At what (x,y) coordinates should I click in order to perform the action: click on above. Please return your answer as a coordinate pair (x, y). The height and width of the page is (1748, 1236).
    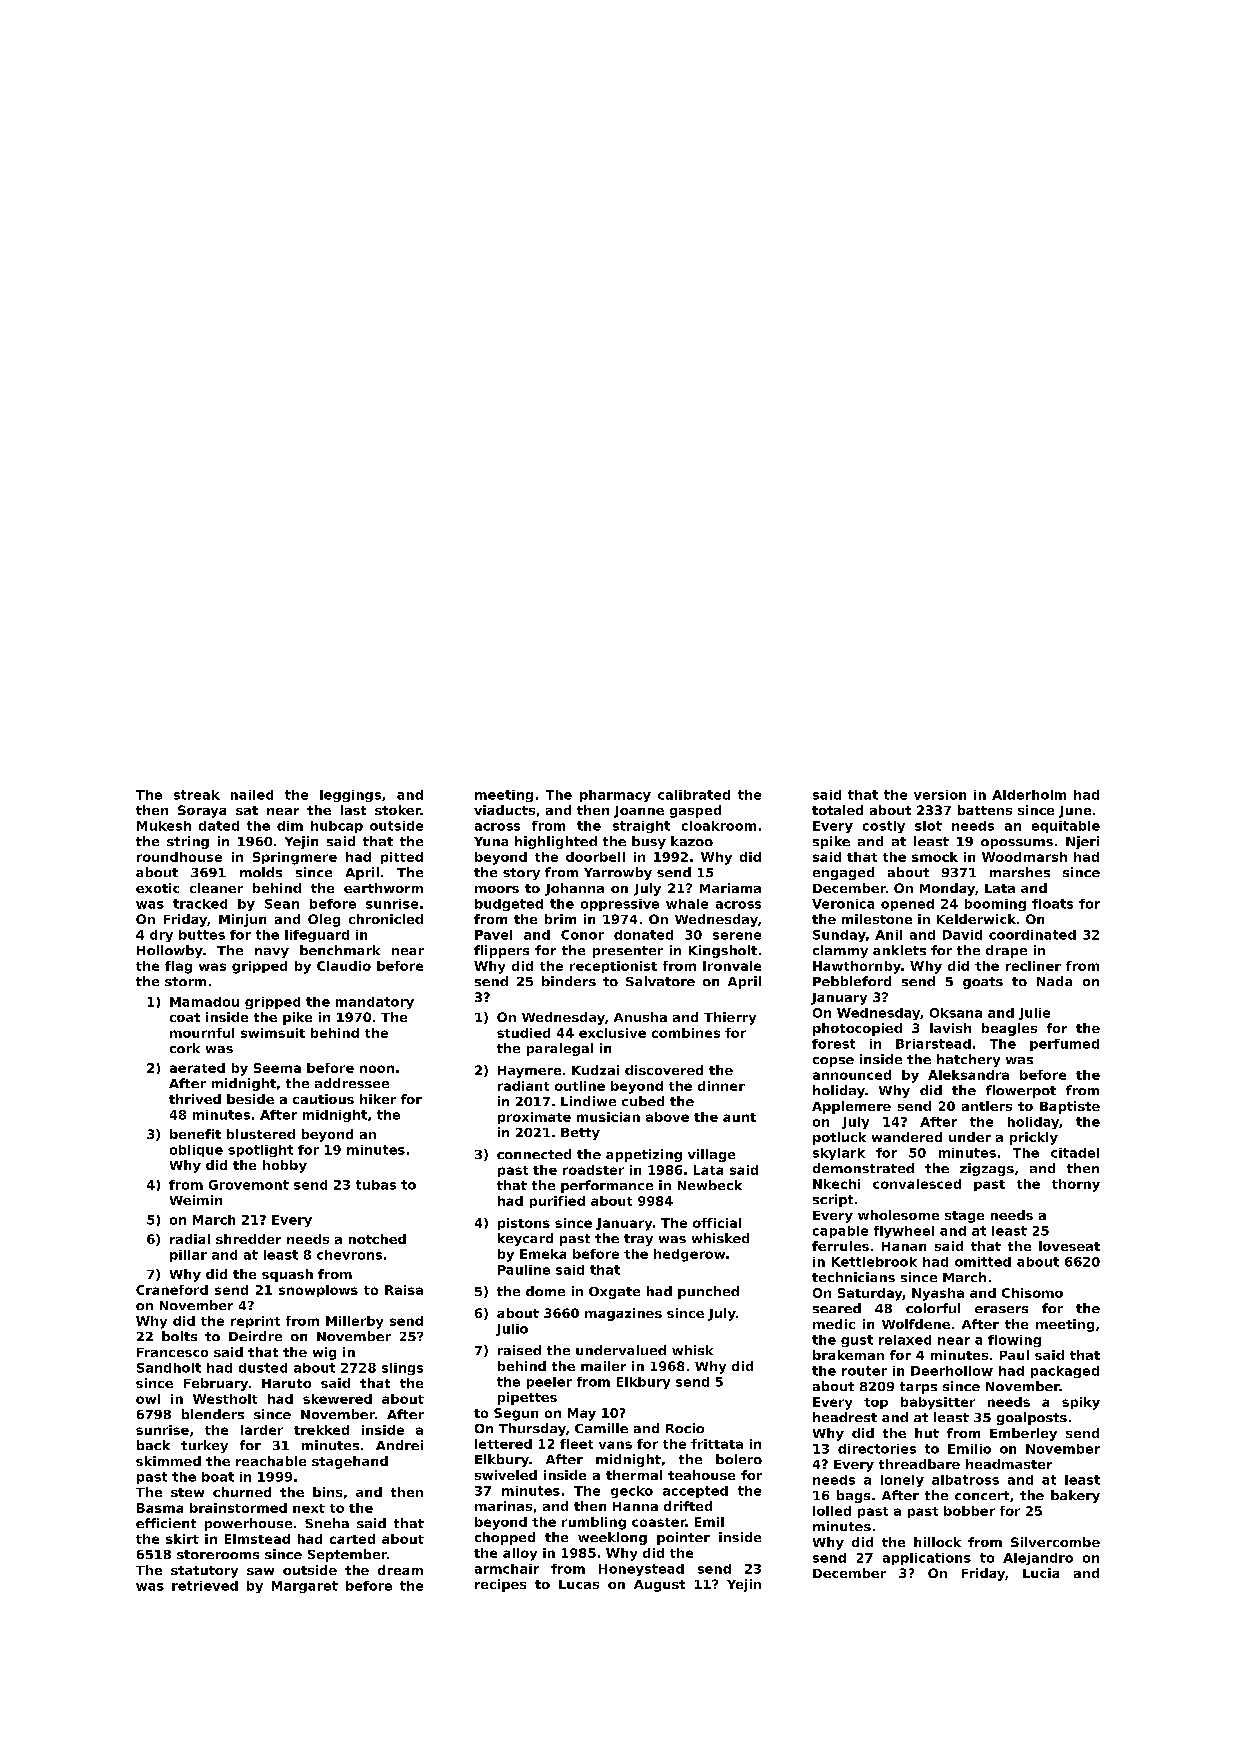
    Looking at the image, I should click on (667, 1117).
